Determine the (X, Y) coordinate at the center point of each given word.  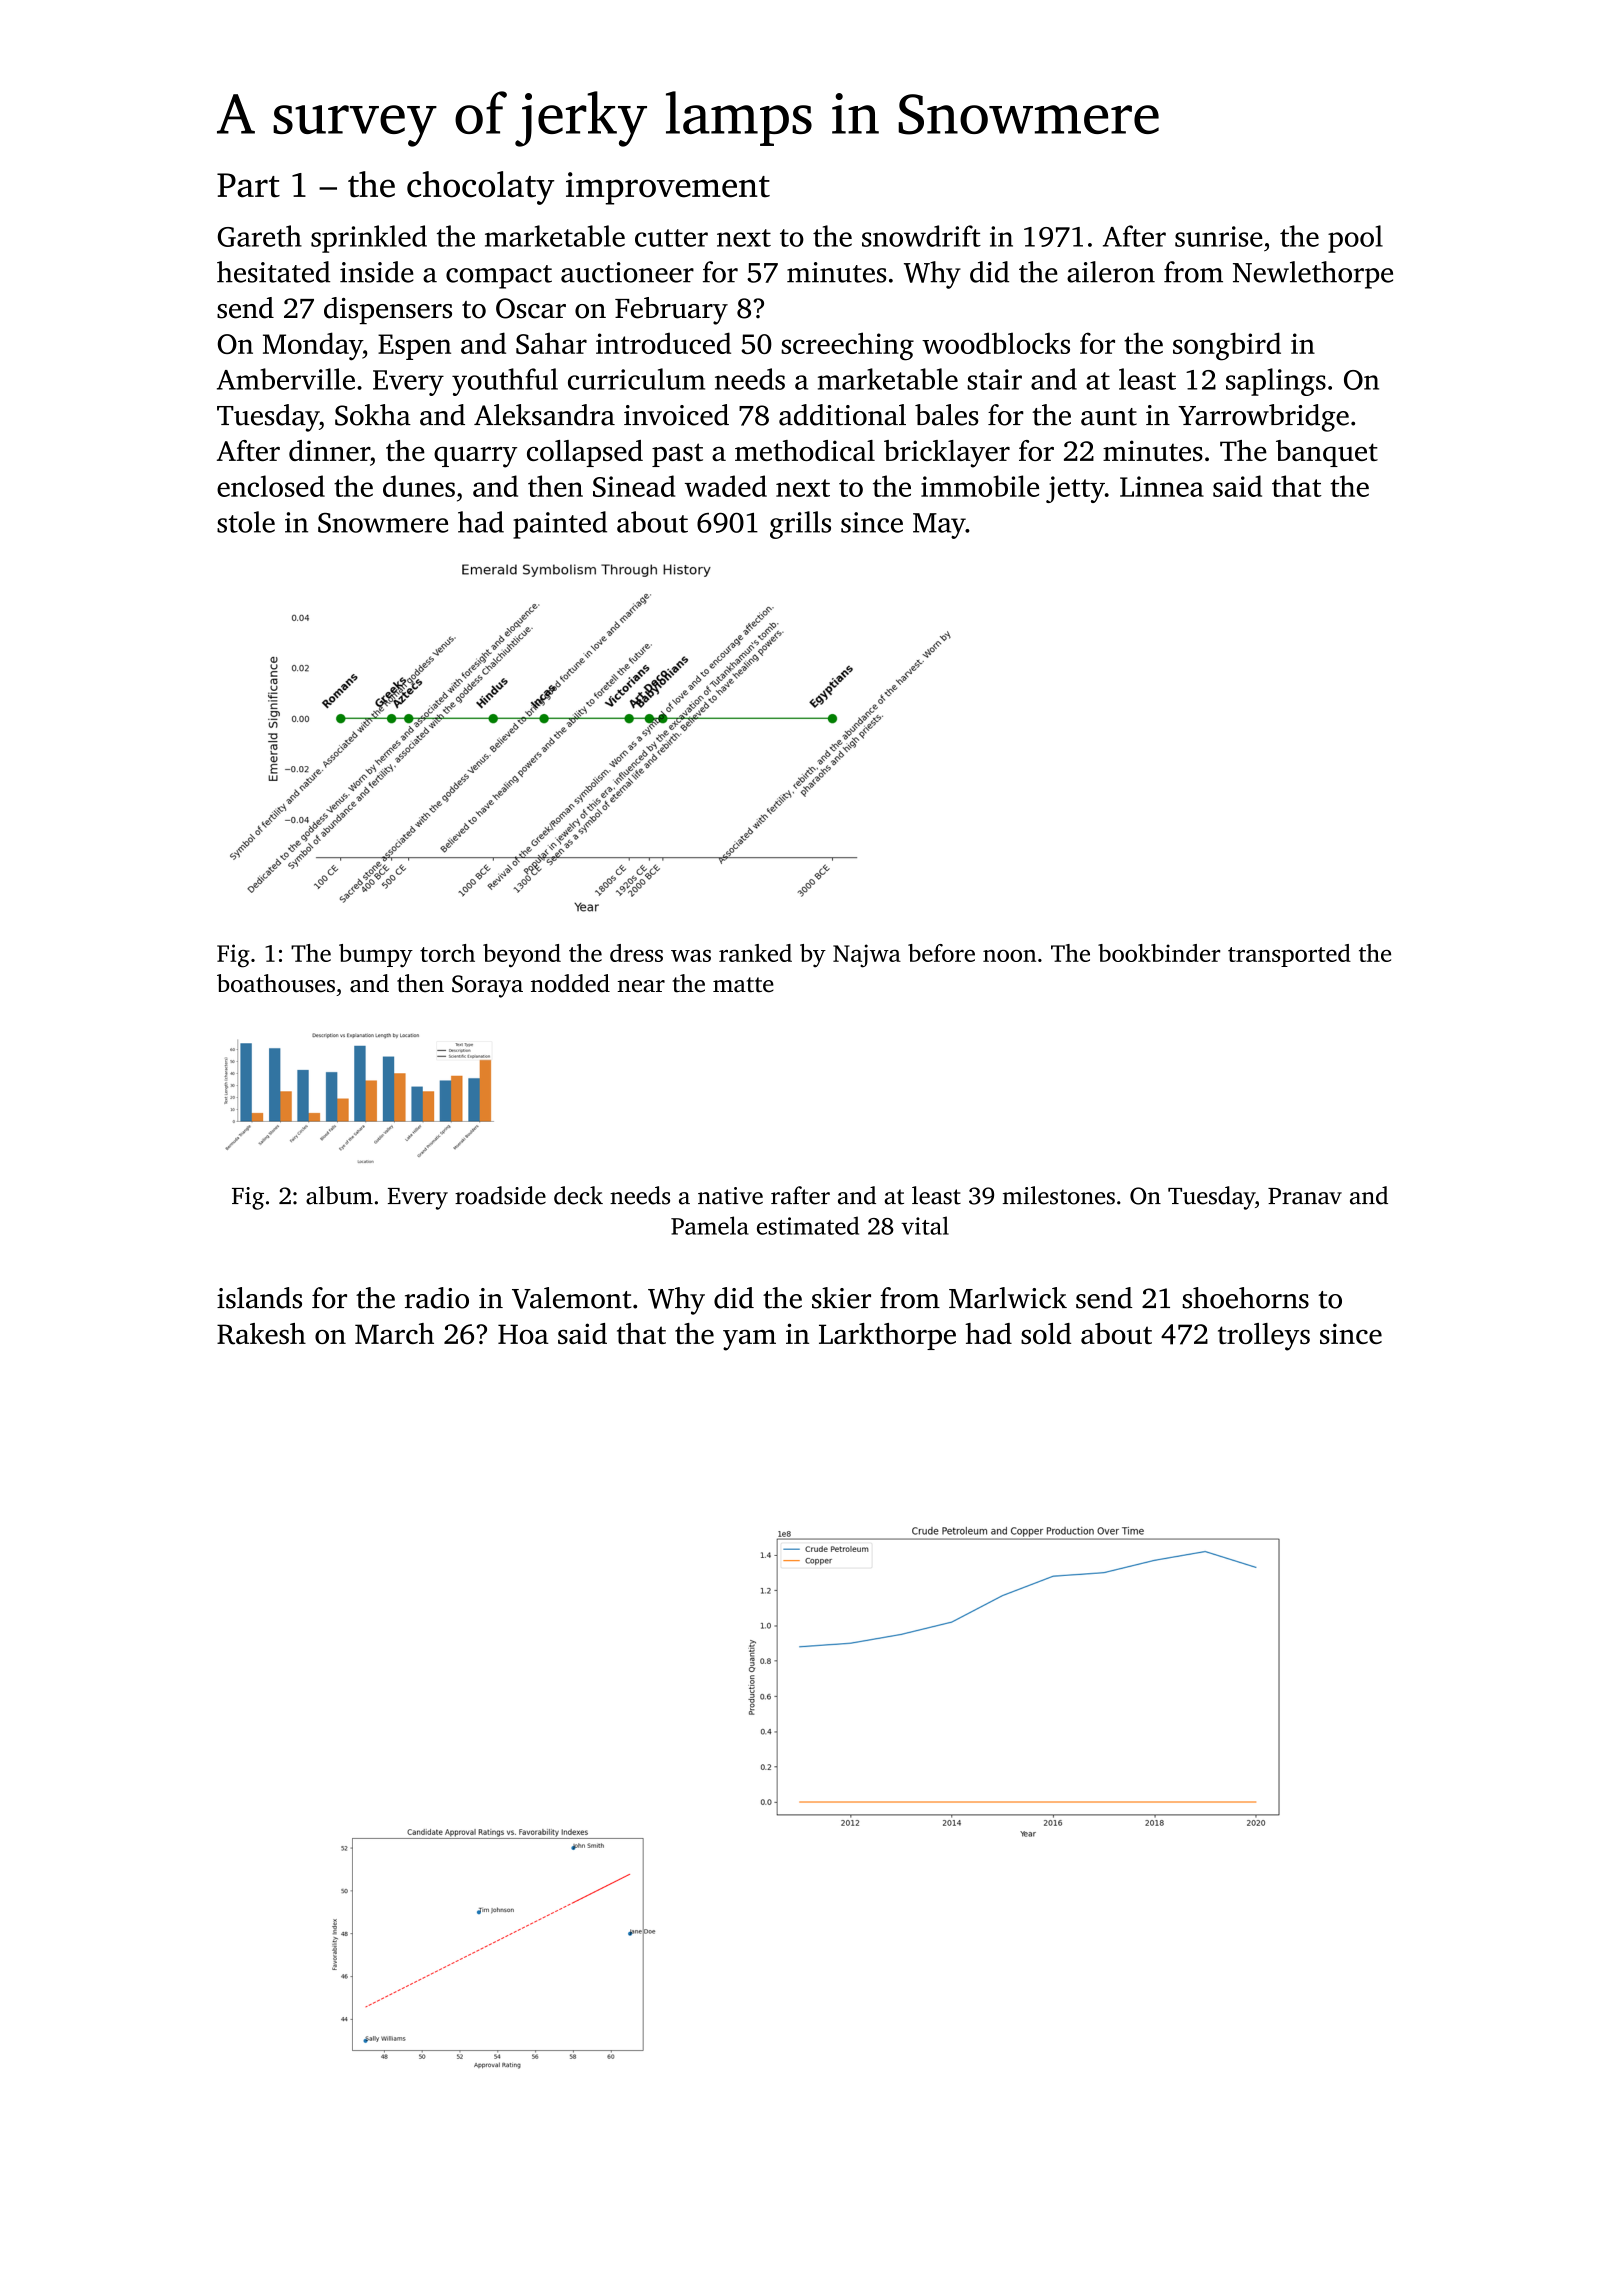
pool (1355, 239)
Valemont (571, 1298)
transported (1289, 955)
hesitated (273, 272)
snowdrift (921, 236)
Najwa (867, 956)
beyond (522, 956)
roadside (500, 1195)
